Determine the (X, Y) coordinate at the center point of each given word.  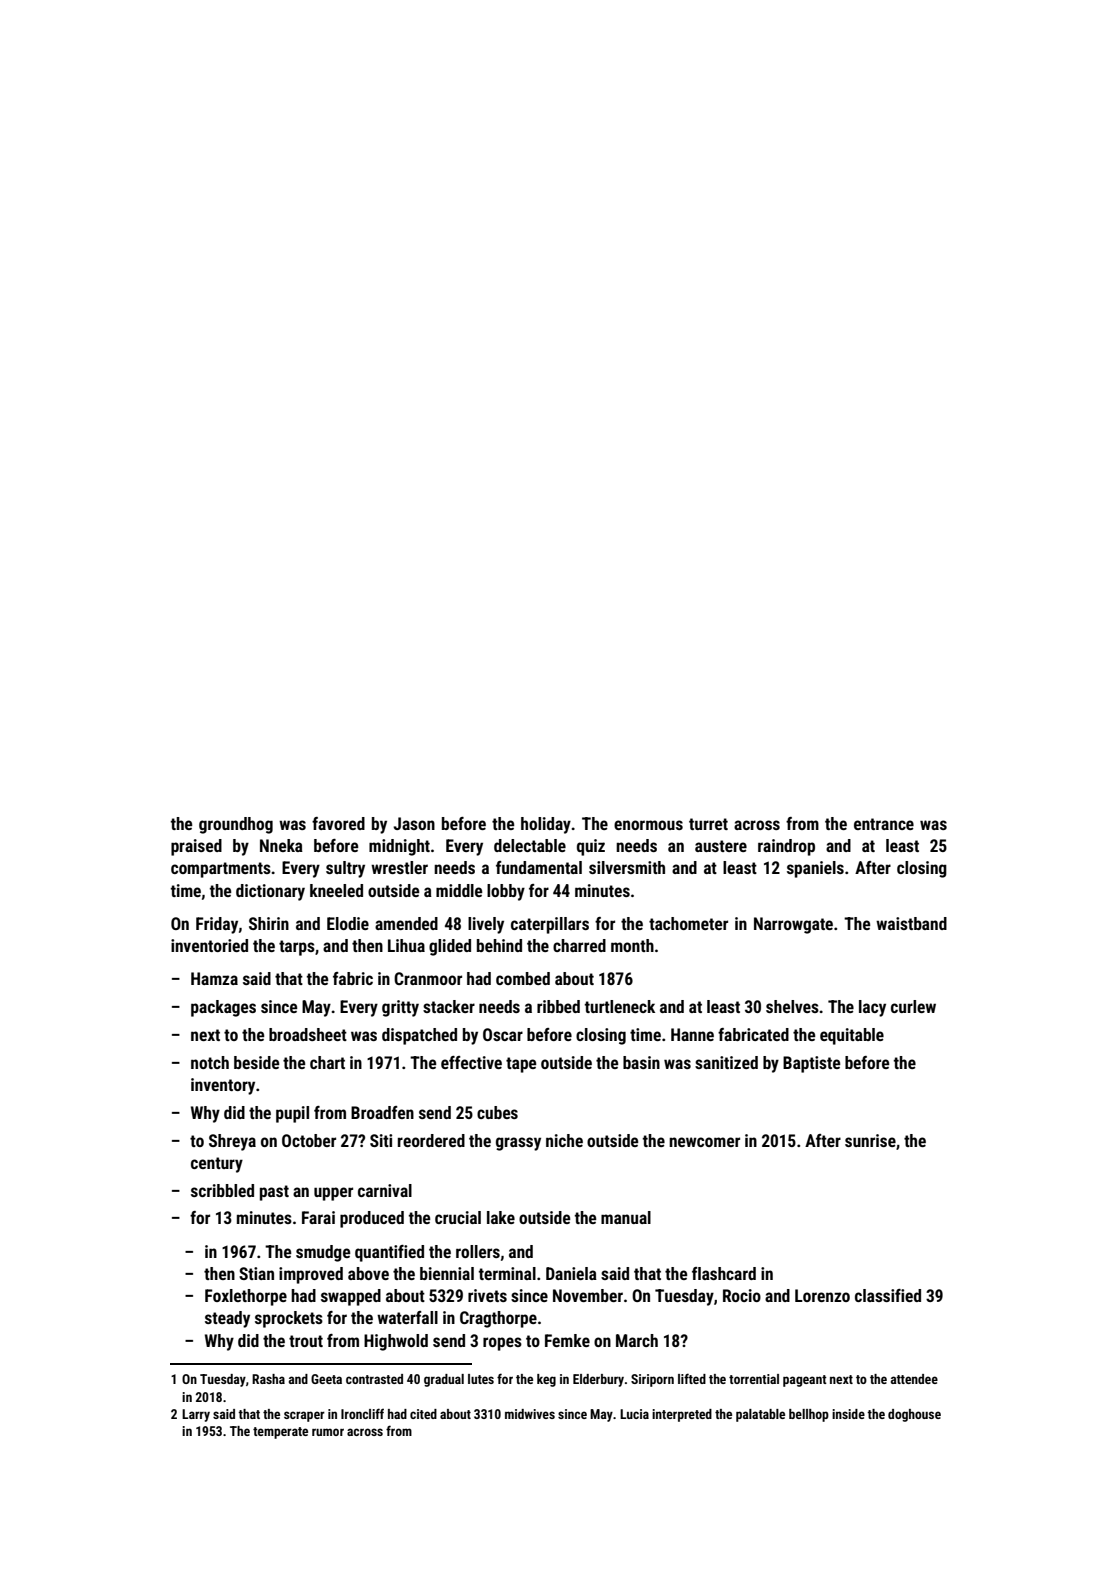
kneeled (336, 890)
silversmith (627, 867)
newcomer (704, 1142)
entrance (884, 824)
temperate (280, 1433)
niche (564, 1140)
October (309, 1140)
